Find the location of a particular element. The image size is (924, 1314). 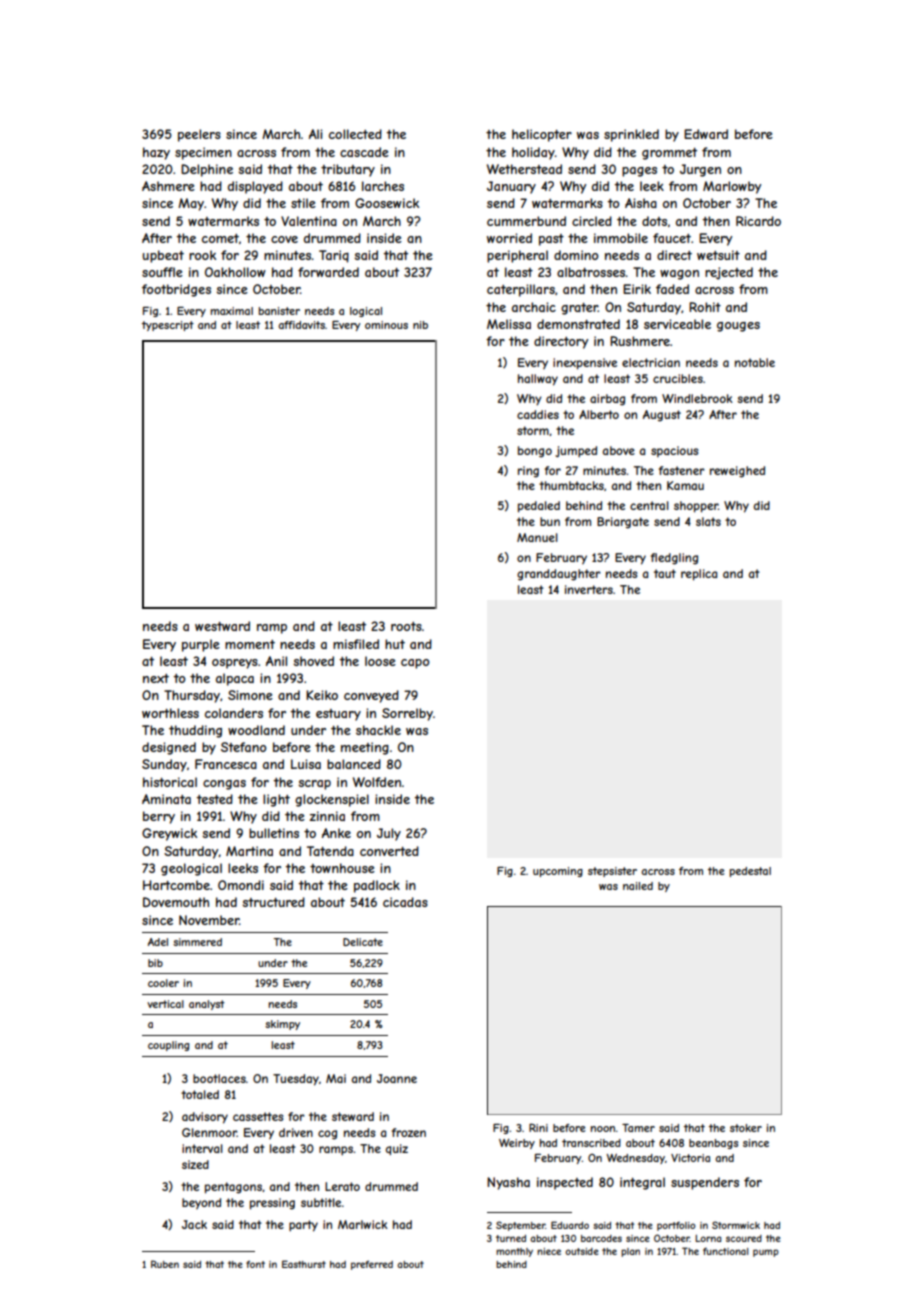

demonstrated is located at coordinates (578, 324).
